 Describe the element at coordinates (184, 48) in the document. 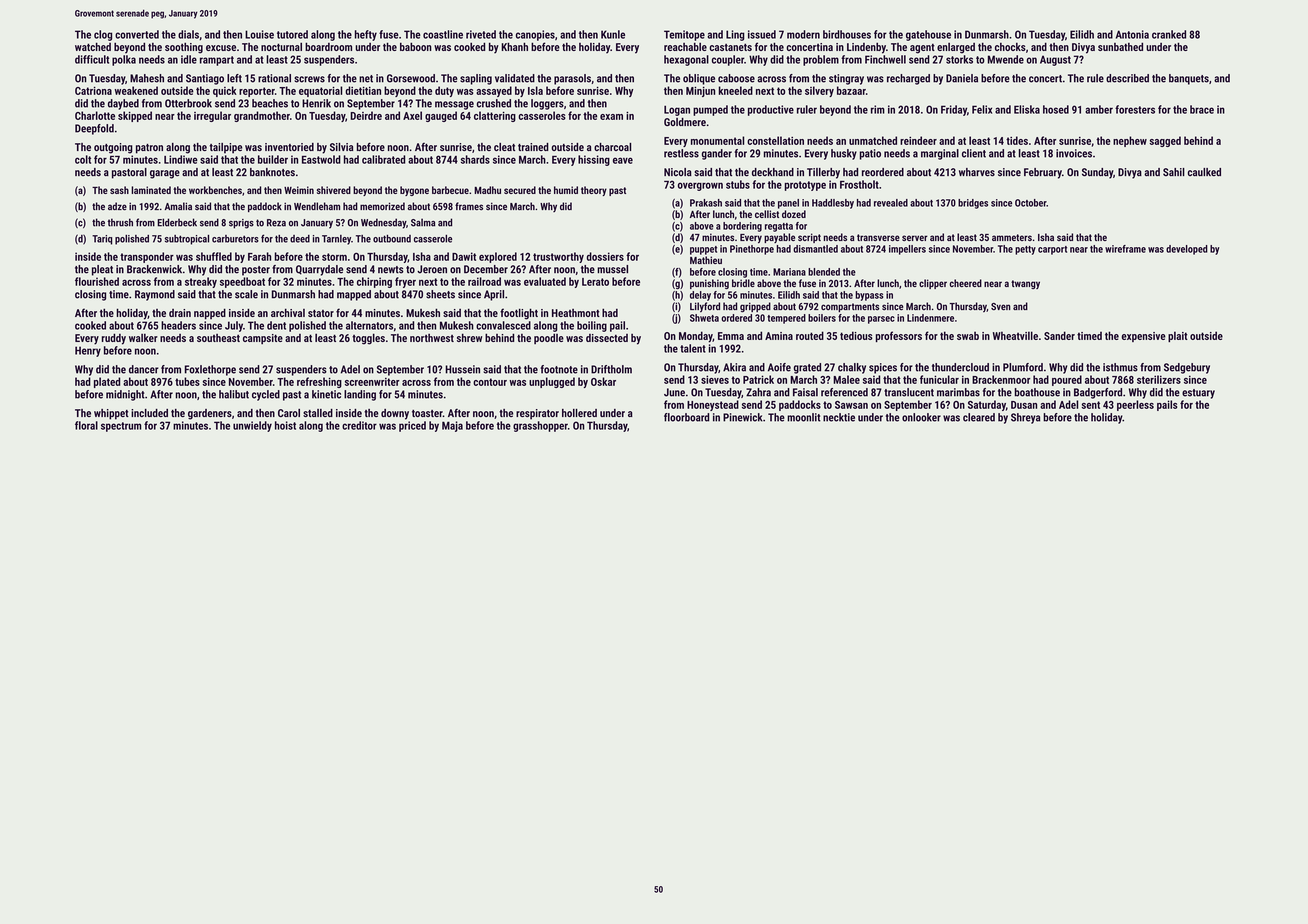

I see `soothing` at that location.
